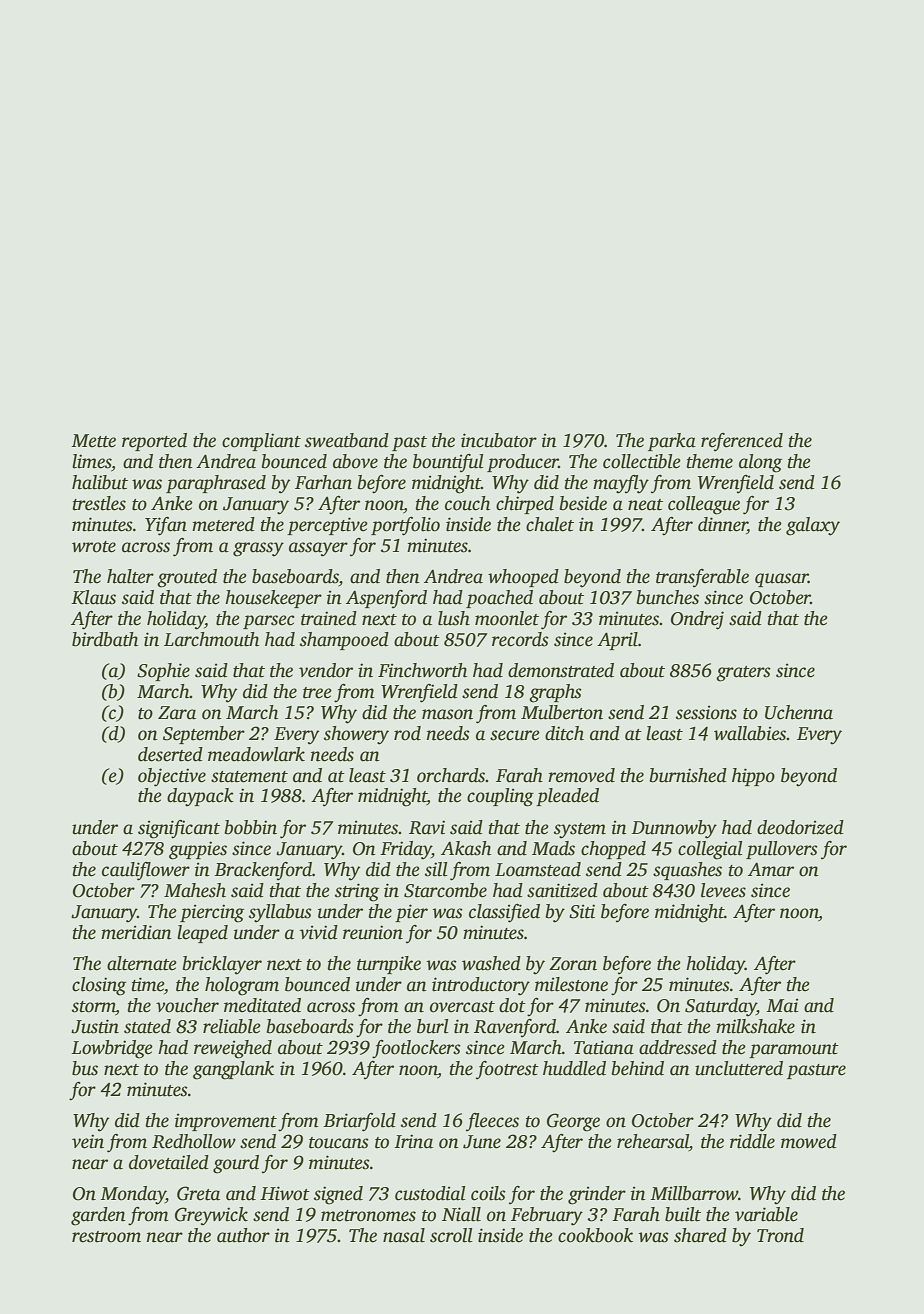 Image resolution: width=924 pixels, height=1314 pixels. What do you see at coordinates (172, 777) in the document?
I see `objective` at bounding box center [172, 777].
